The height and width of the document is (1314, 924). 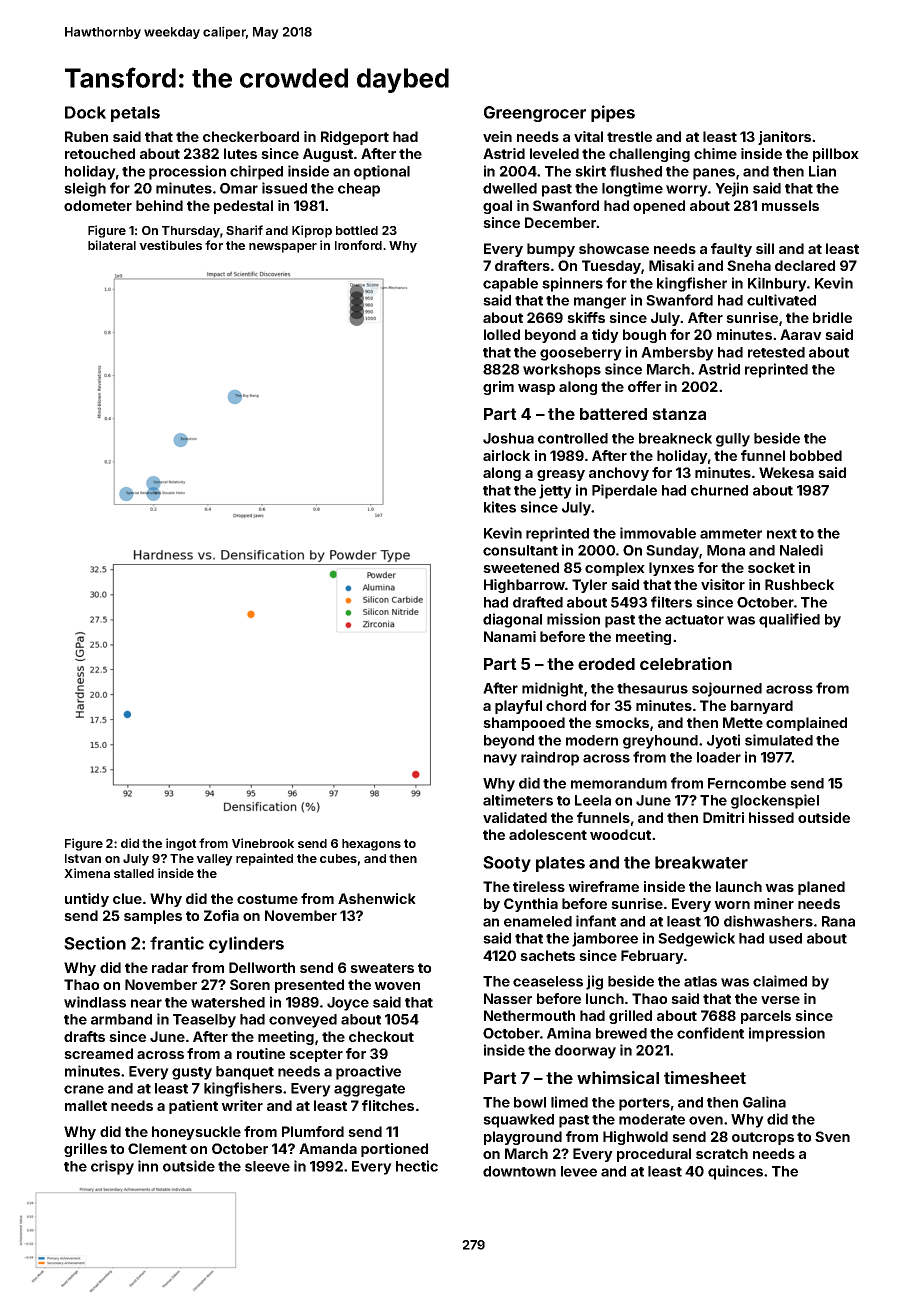 What do you see at coordinates (508, 998) in the document?
I see `Nasser` at bounding box center [508, 998].
